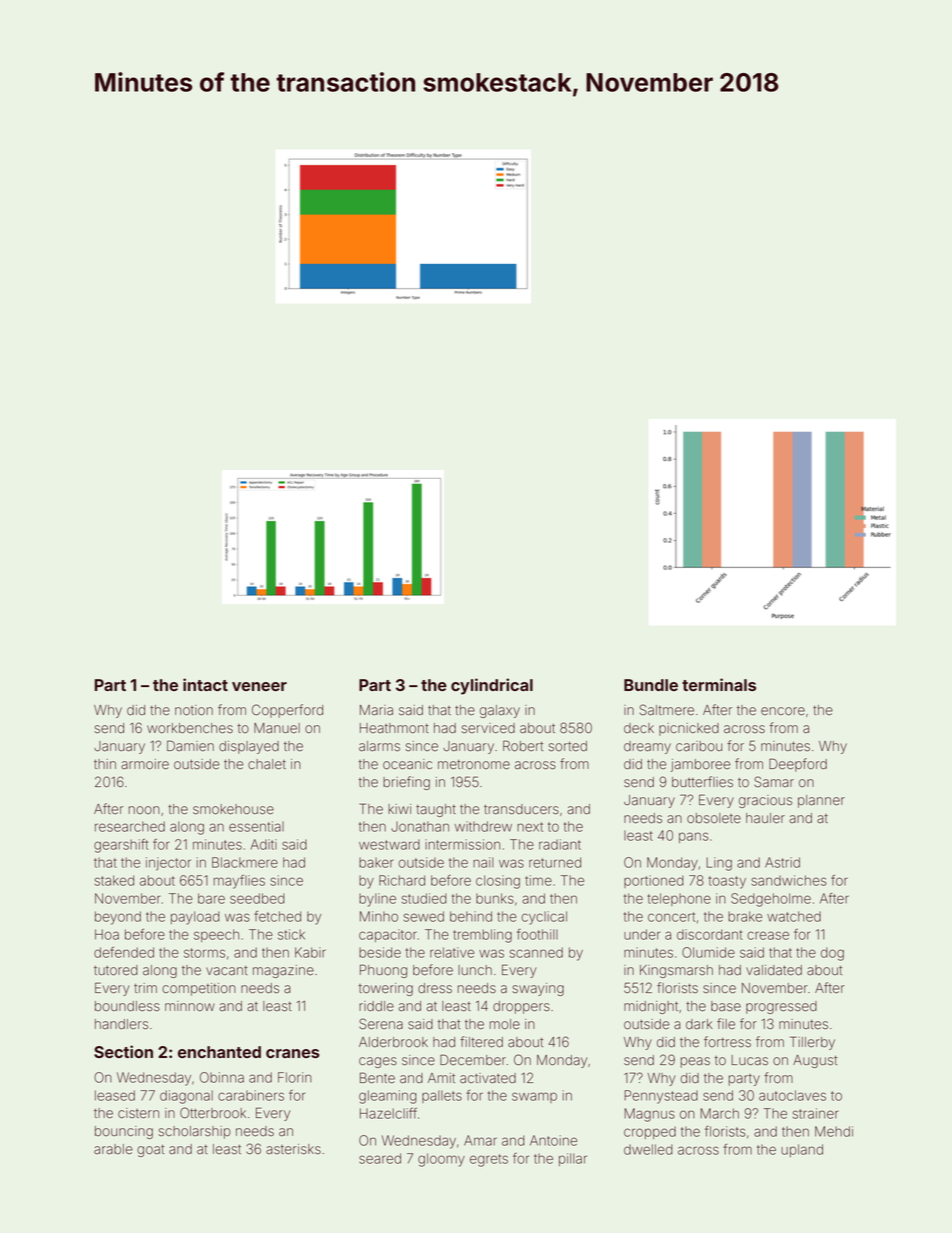 The image size is (952, 1233). I want to click on Alderbrook, so click(393, 1042).
